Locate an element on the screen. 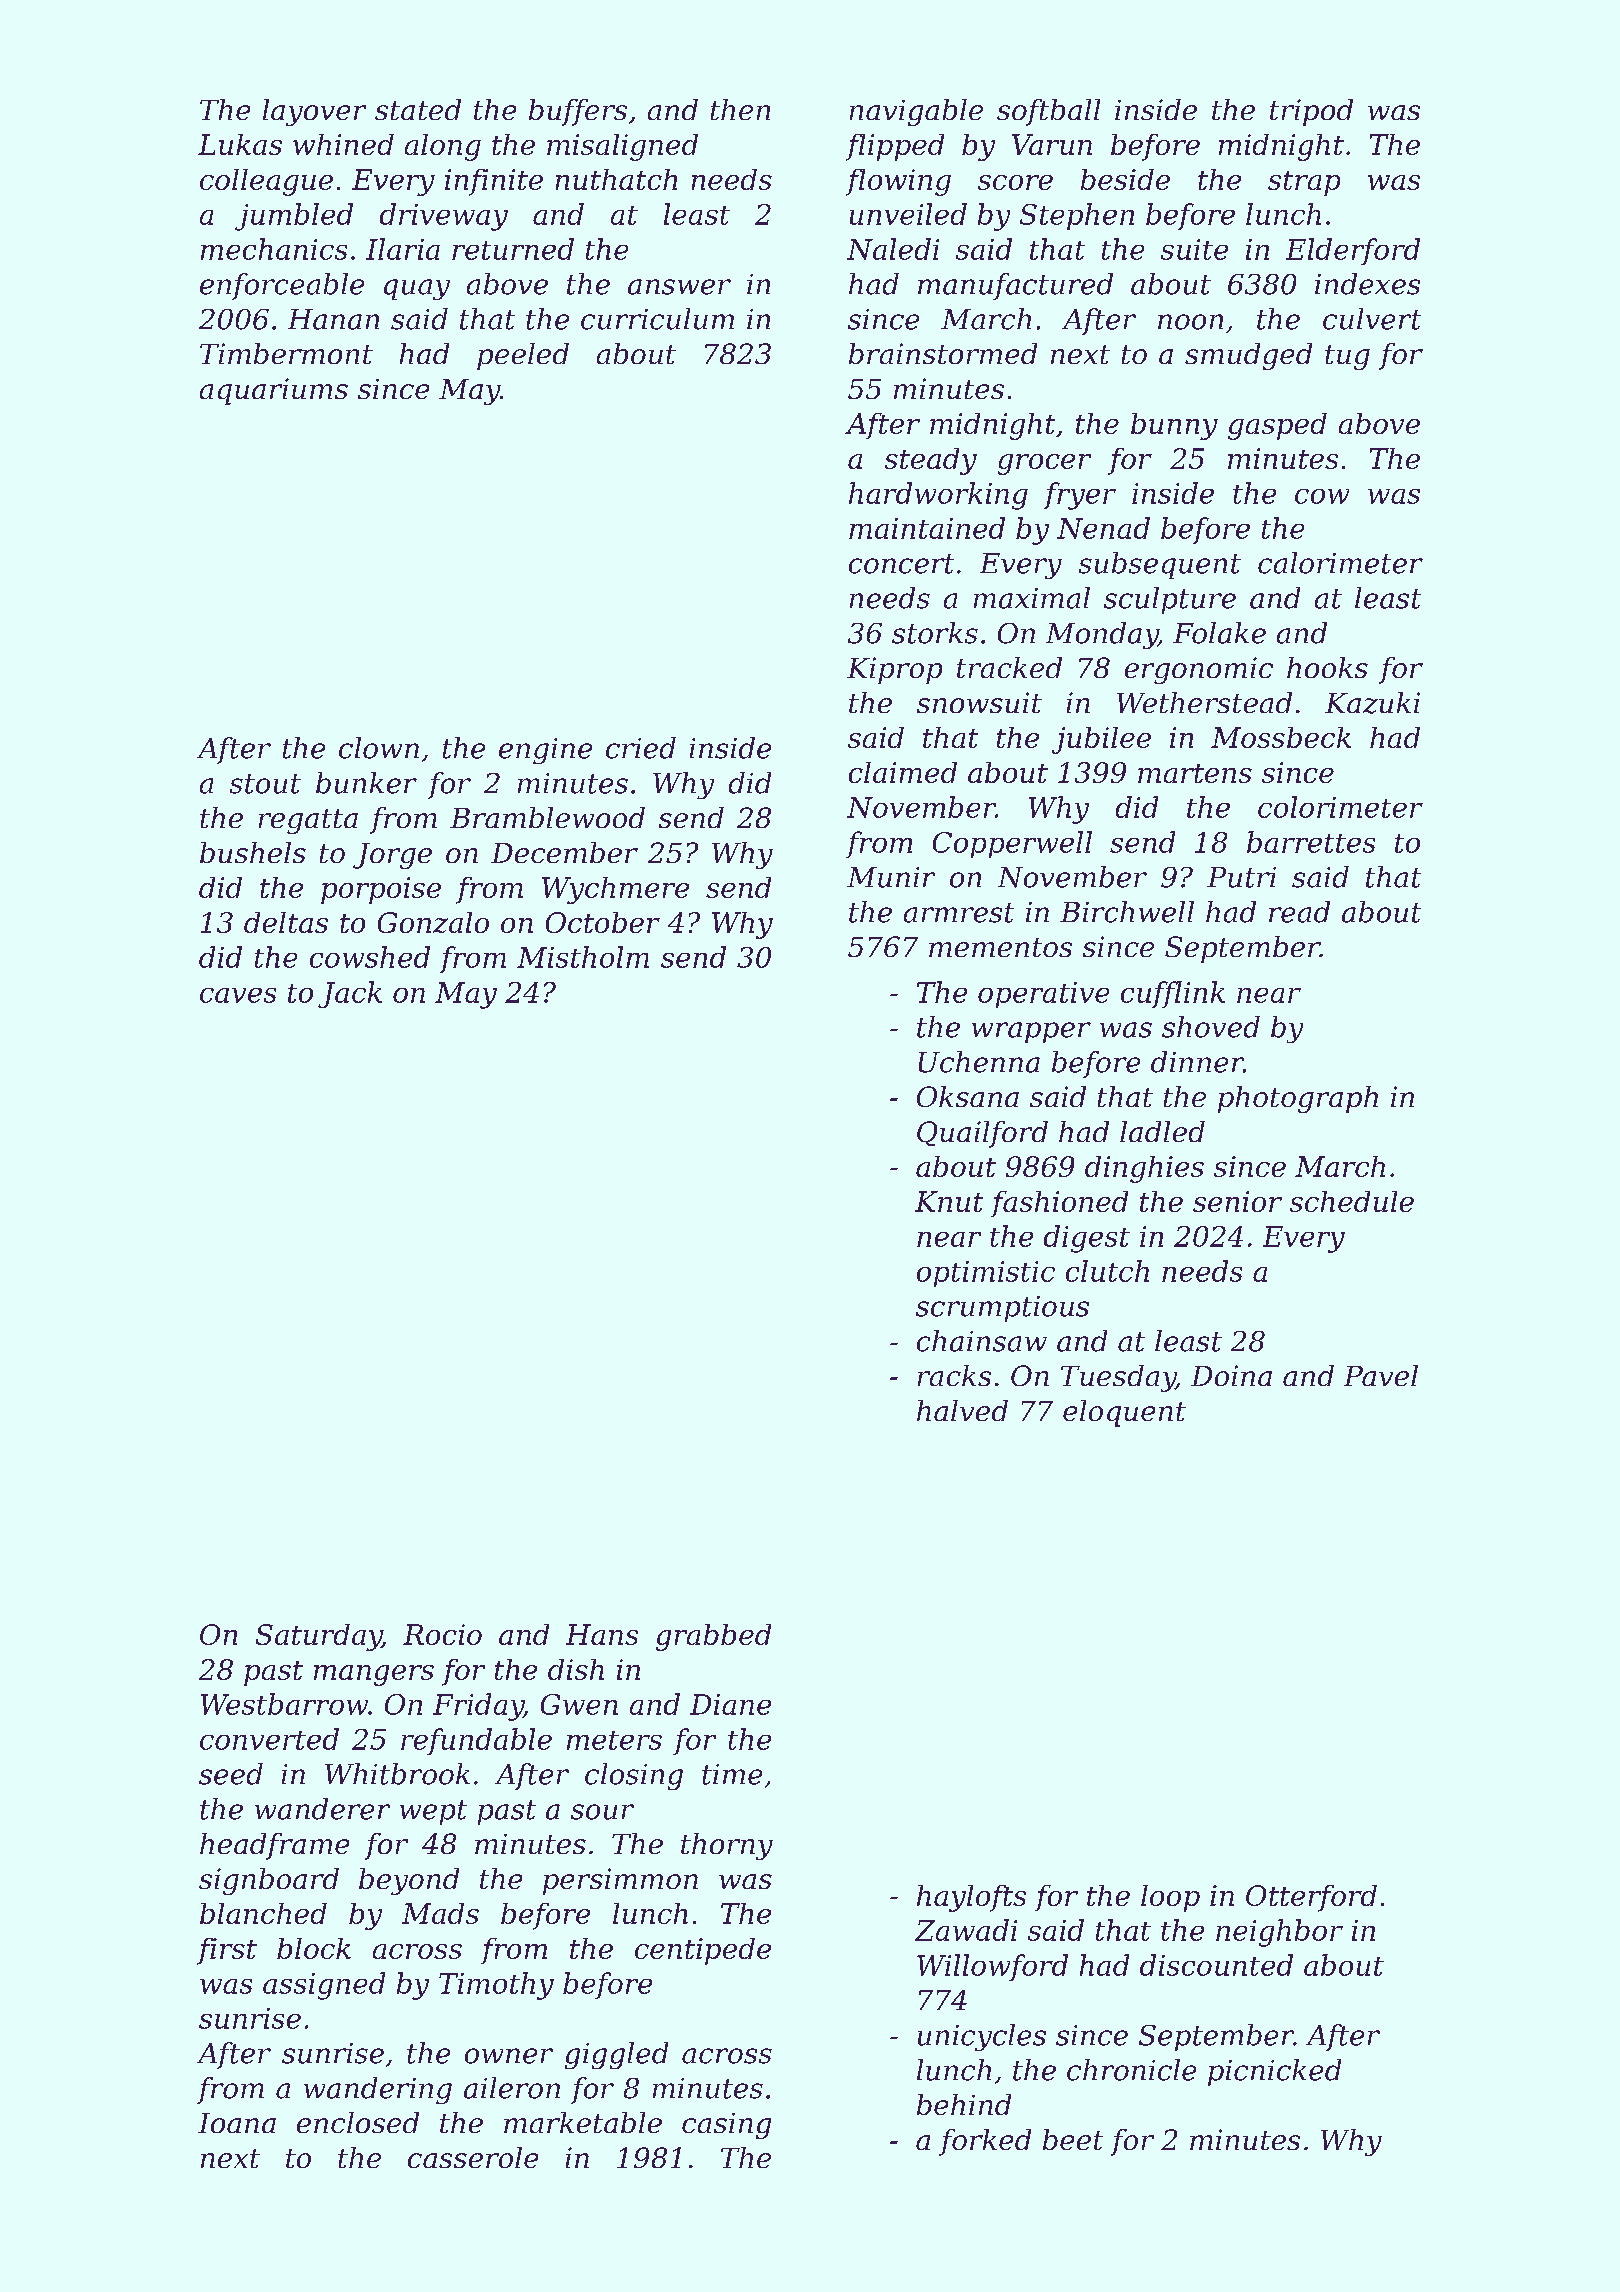 Image resolution: width=1620 pixels, height=2292 pixels. caves is located at coordinates (238, 995).
